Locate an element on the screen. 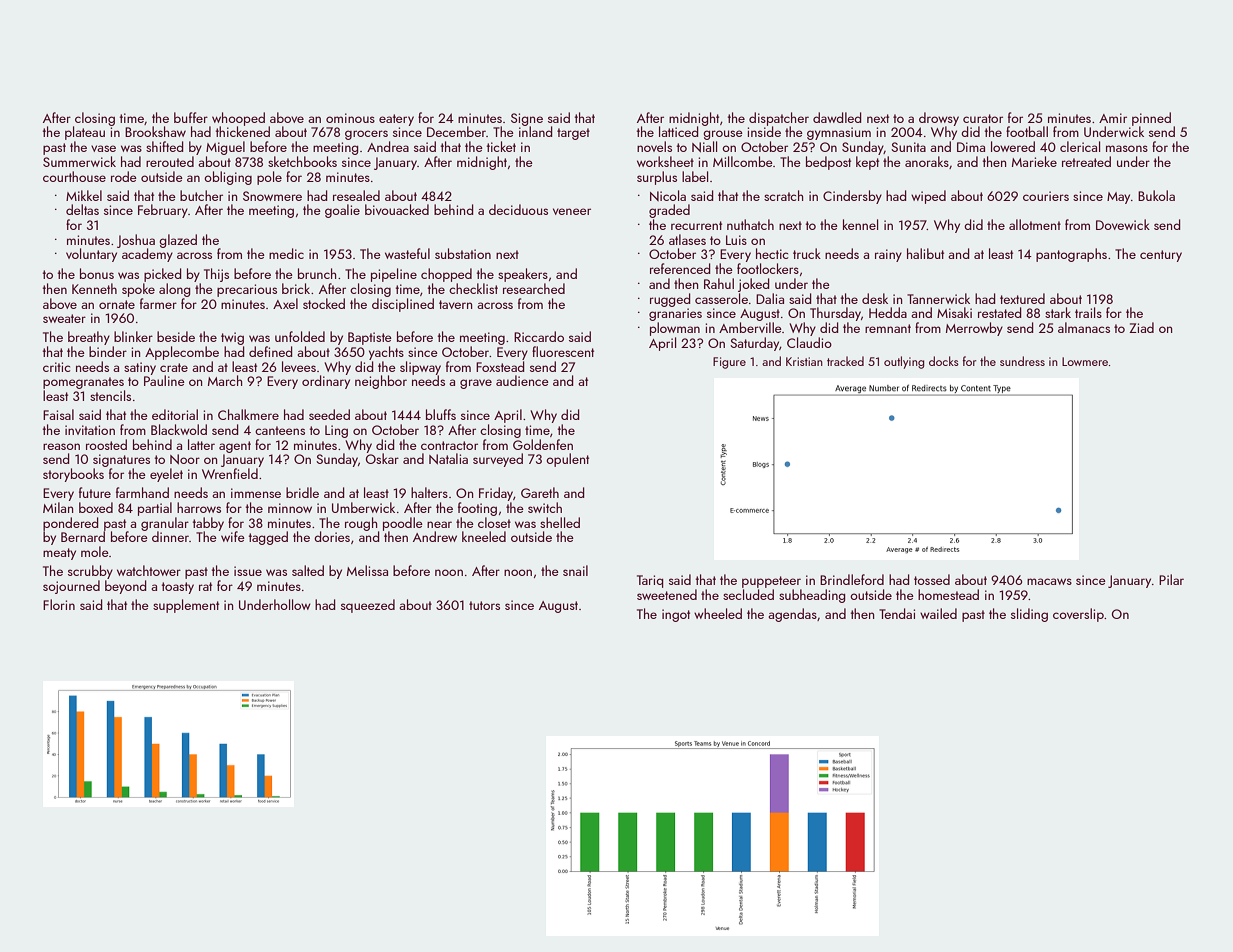 Image resolution: width=1233 pixels, height=952 pixels. Signe is located at coordinates (527, 119).
